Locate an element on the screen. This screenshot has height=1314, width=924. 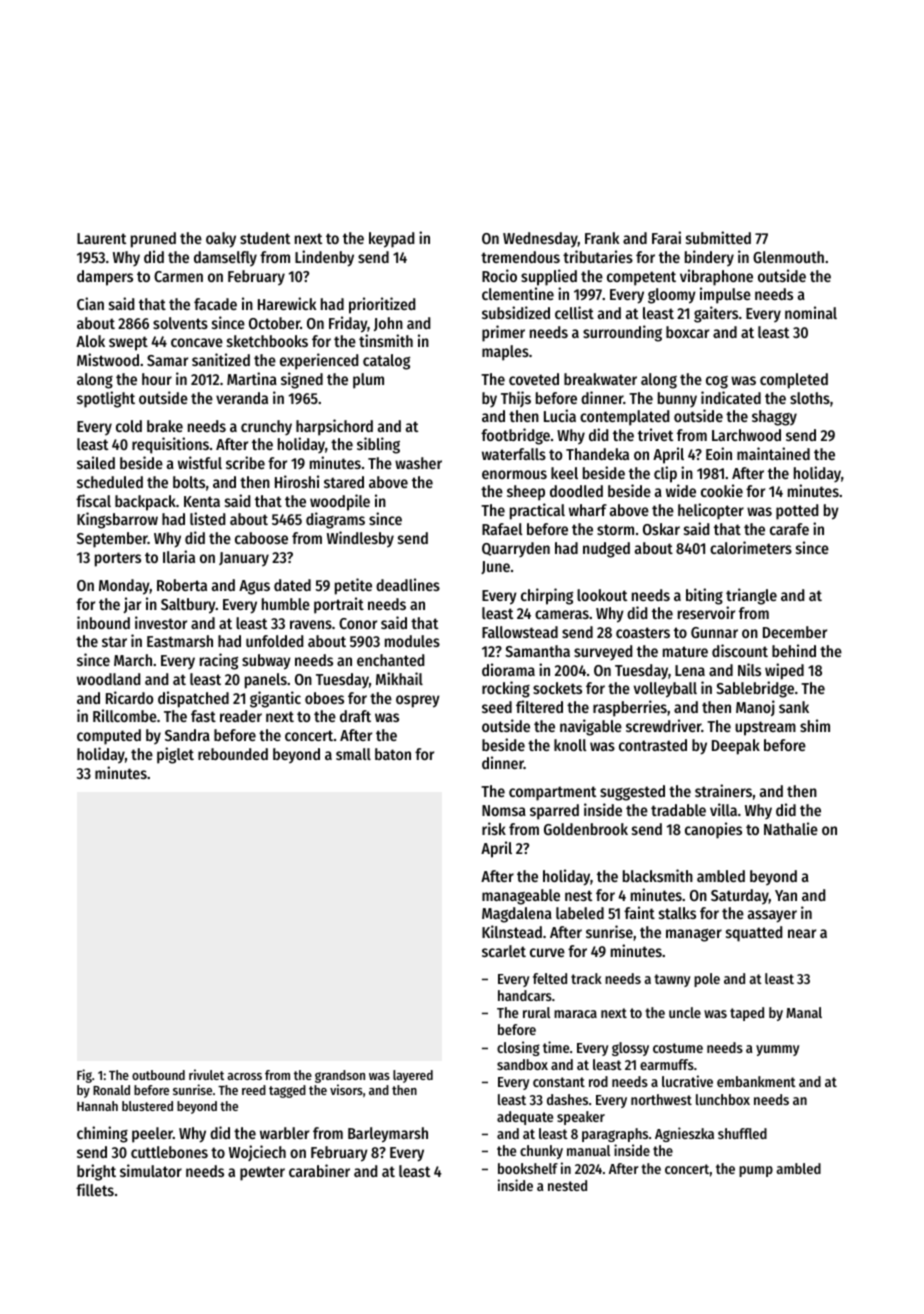
handcars is located at coordinates (525, 995).
